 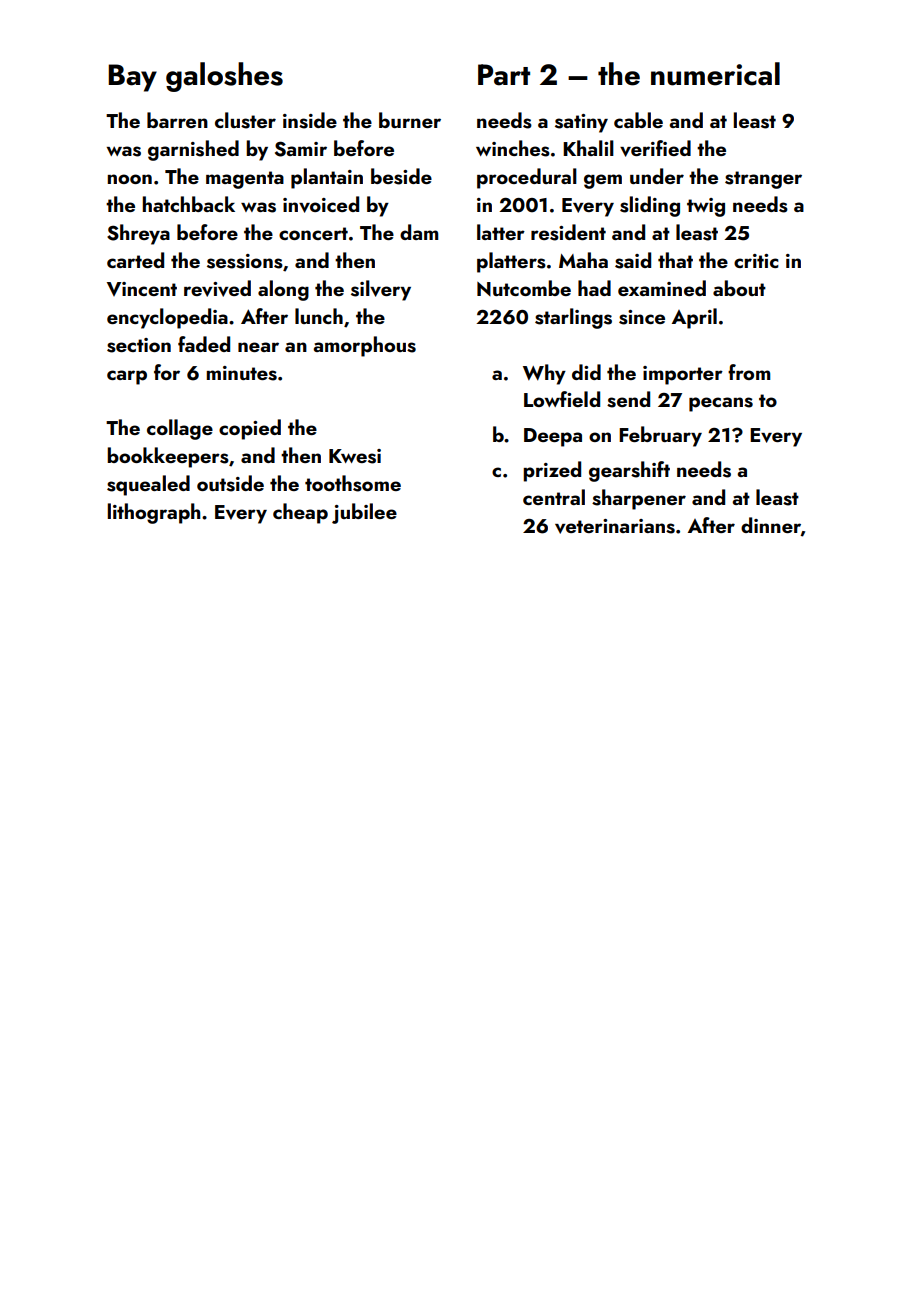 I want to click on along, so click(x=283, y=290).
